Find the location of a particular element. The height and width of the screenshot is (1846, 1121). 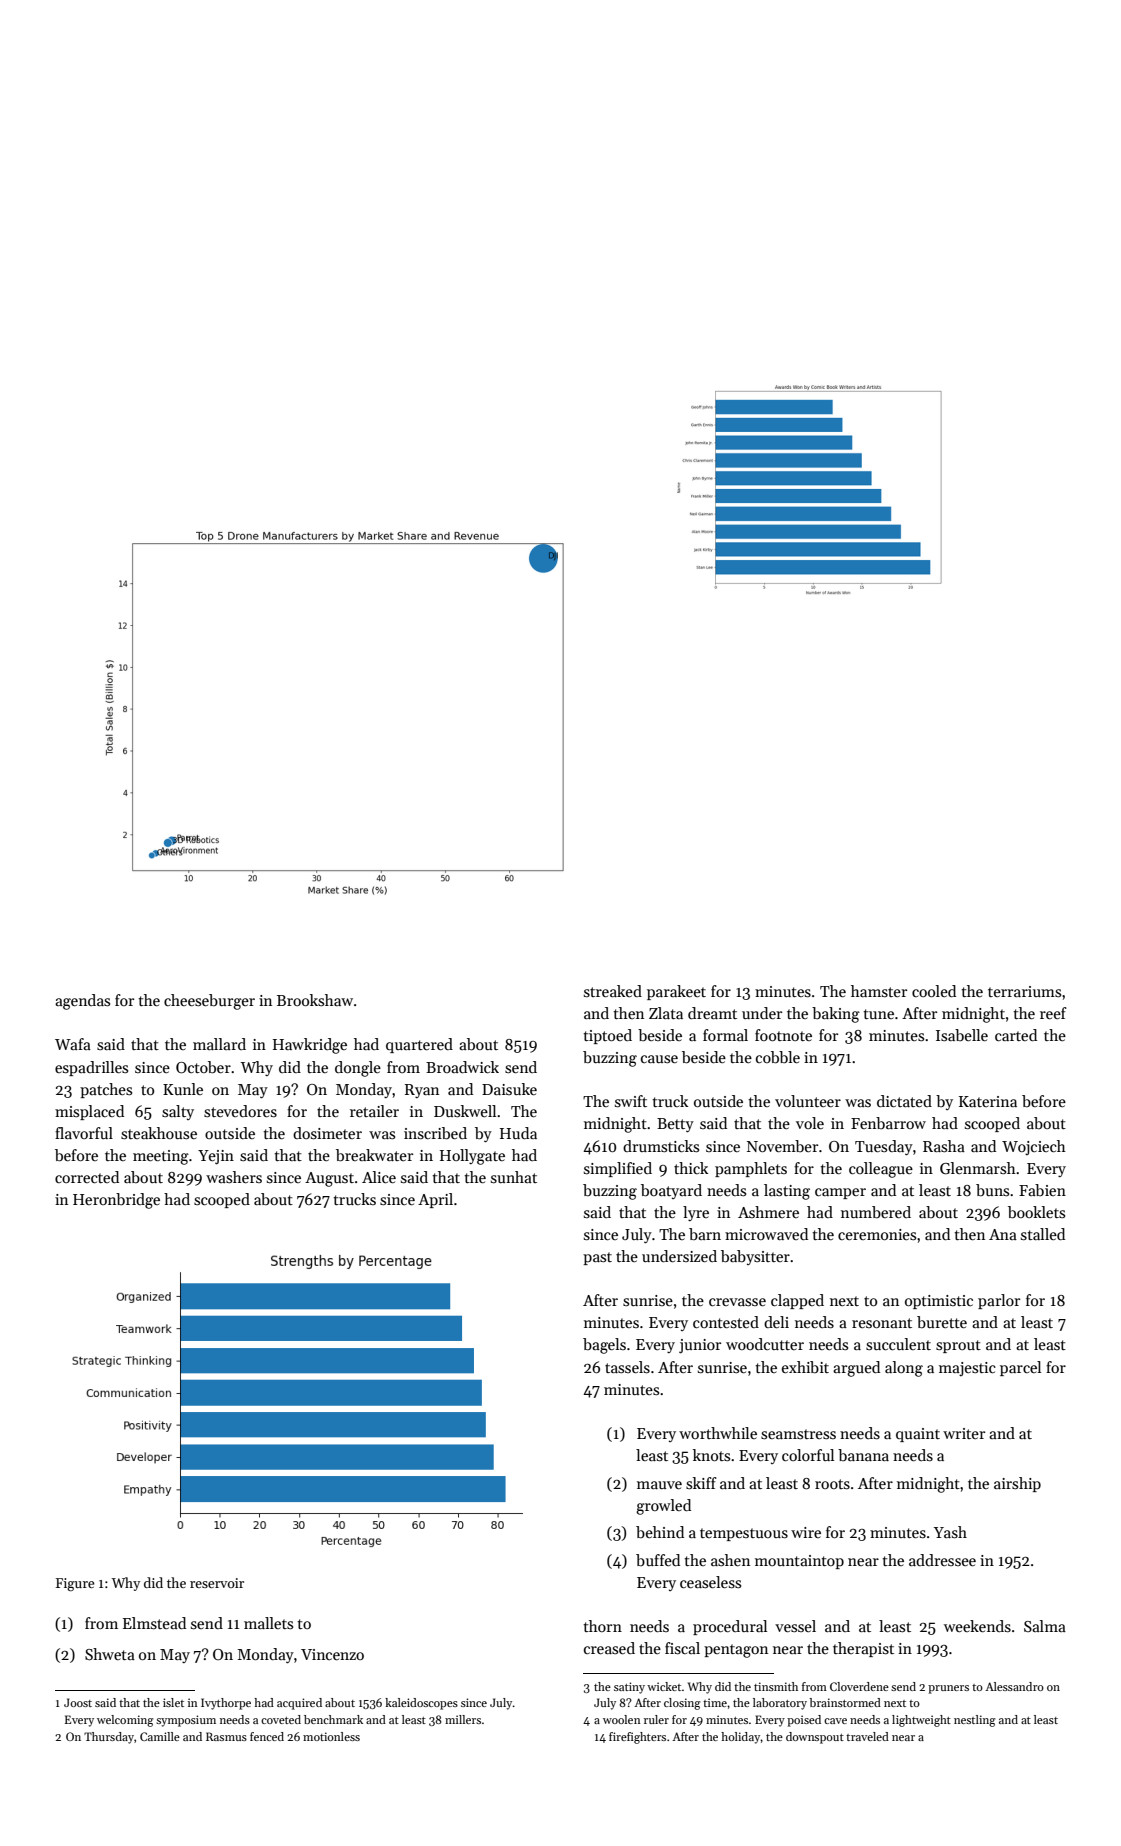

quartered is located at coordinates (419, 1045).
